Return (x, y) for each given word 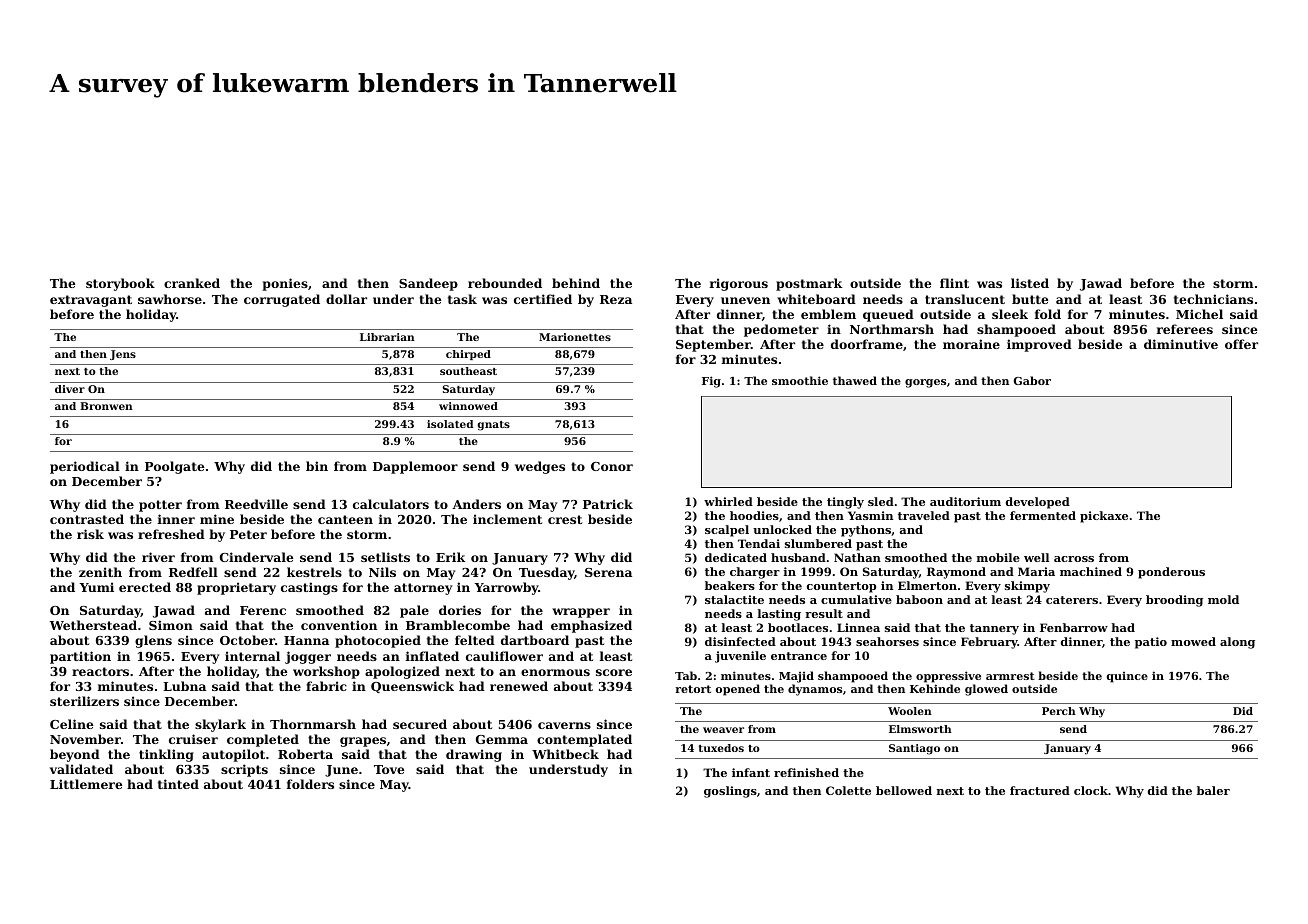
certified (543, 299)
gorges (925, 383)
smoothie (800, 380)
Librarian (387, 337)
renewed (519, 686)
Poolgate (174, 467)
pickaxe (1104, 517)
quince (1127, 677)
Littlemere (86, 784)
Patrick (608, 504)
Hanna (306, 640)
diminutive (1181, 344)
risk (90, 534)
